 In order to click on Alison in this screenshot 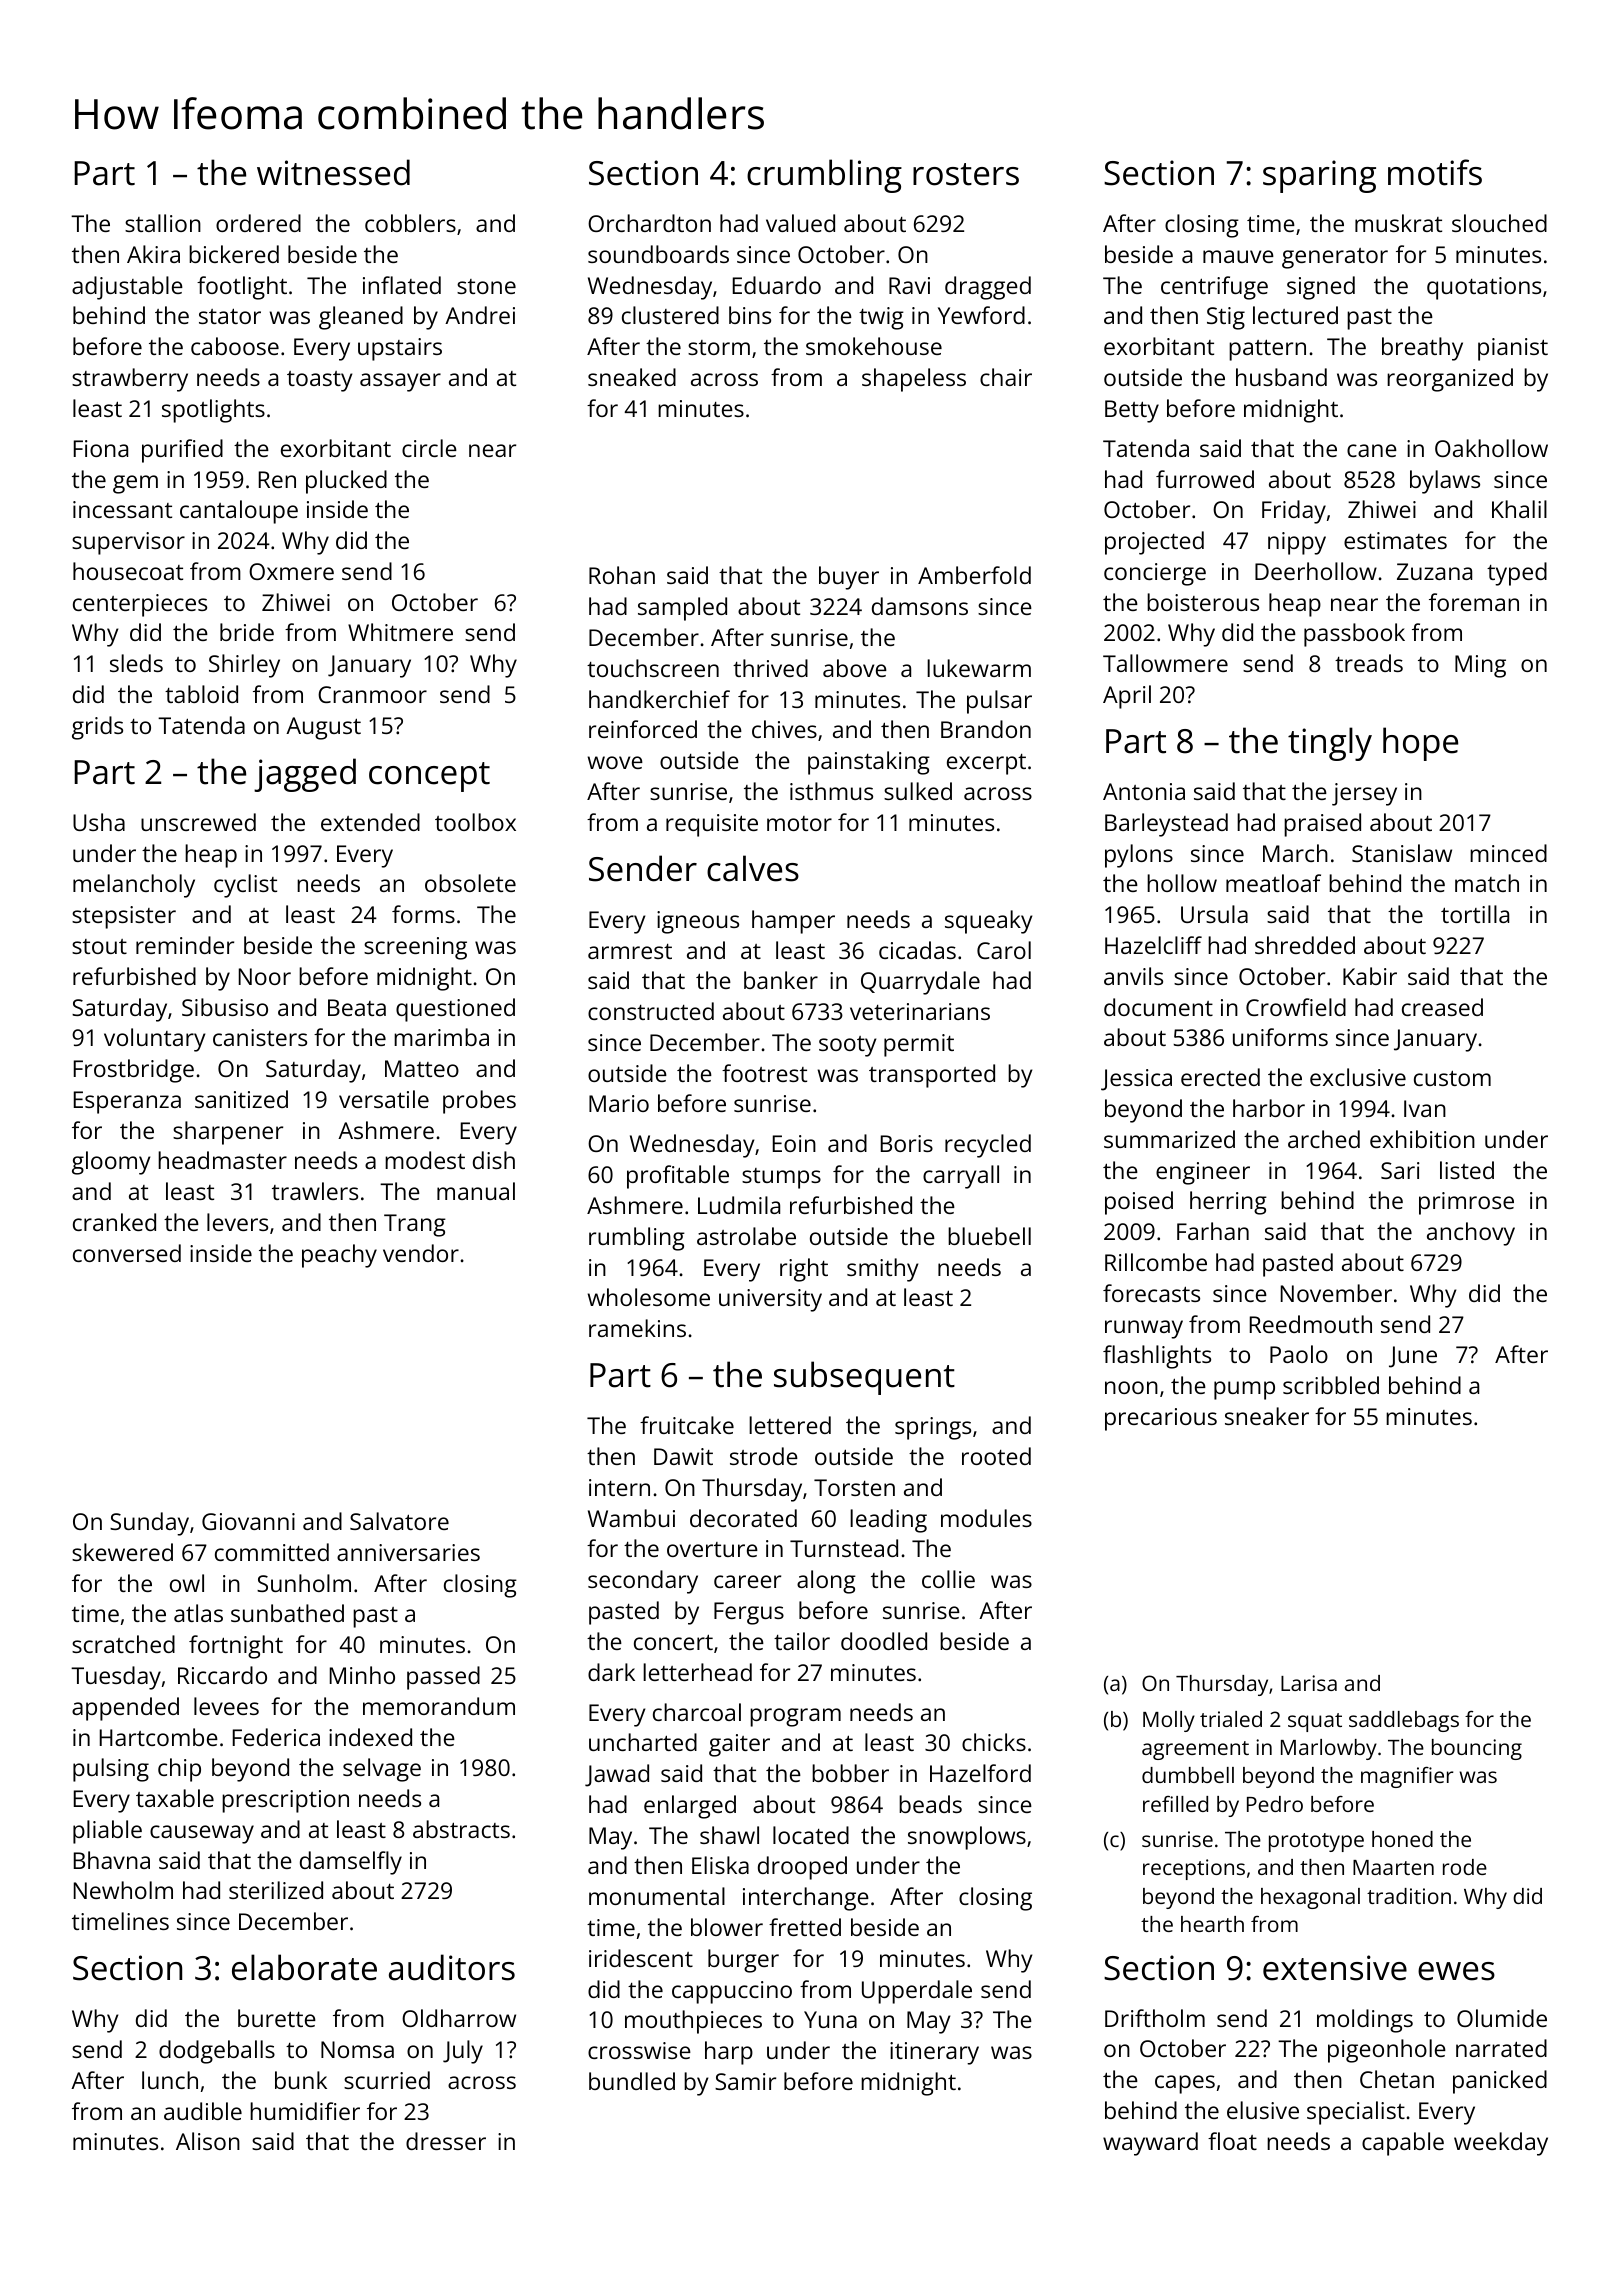, I will do `click(208, 2141)`.
